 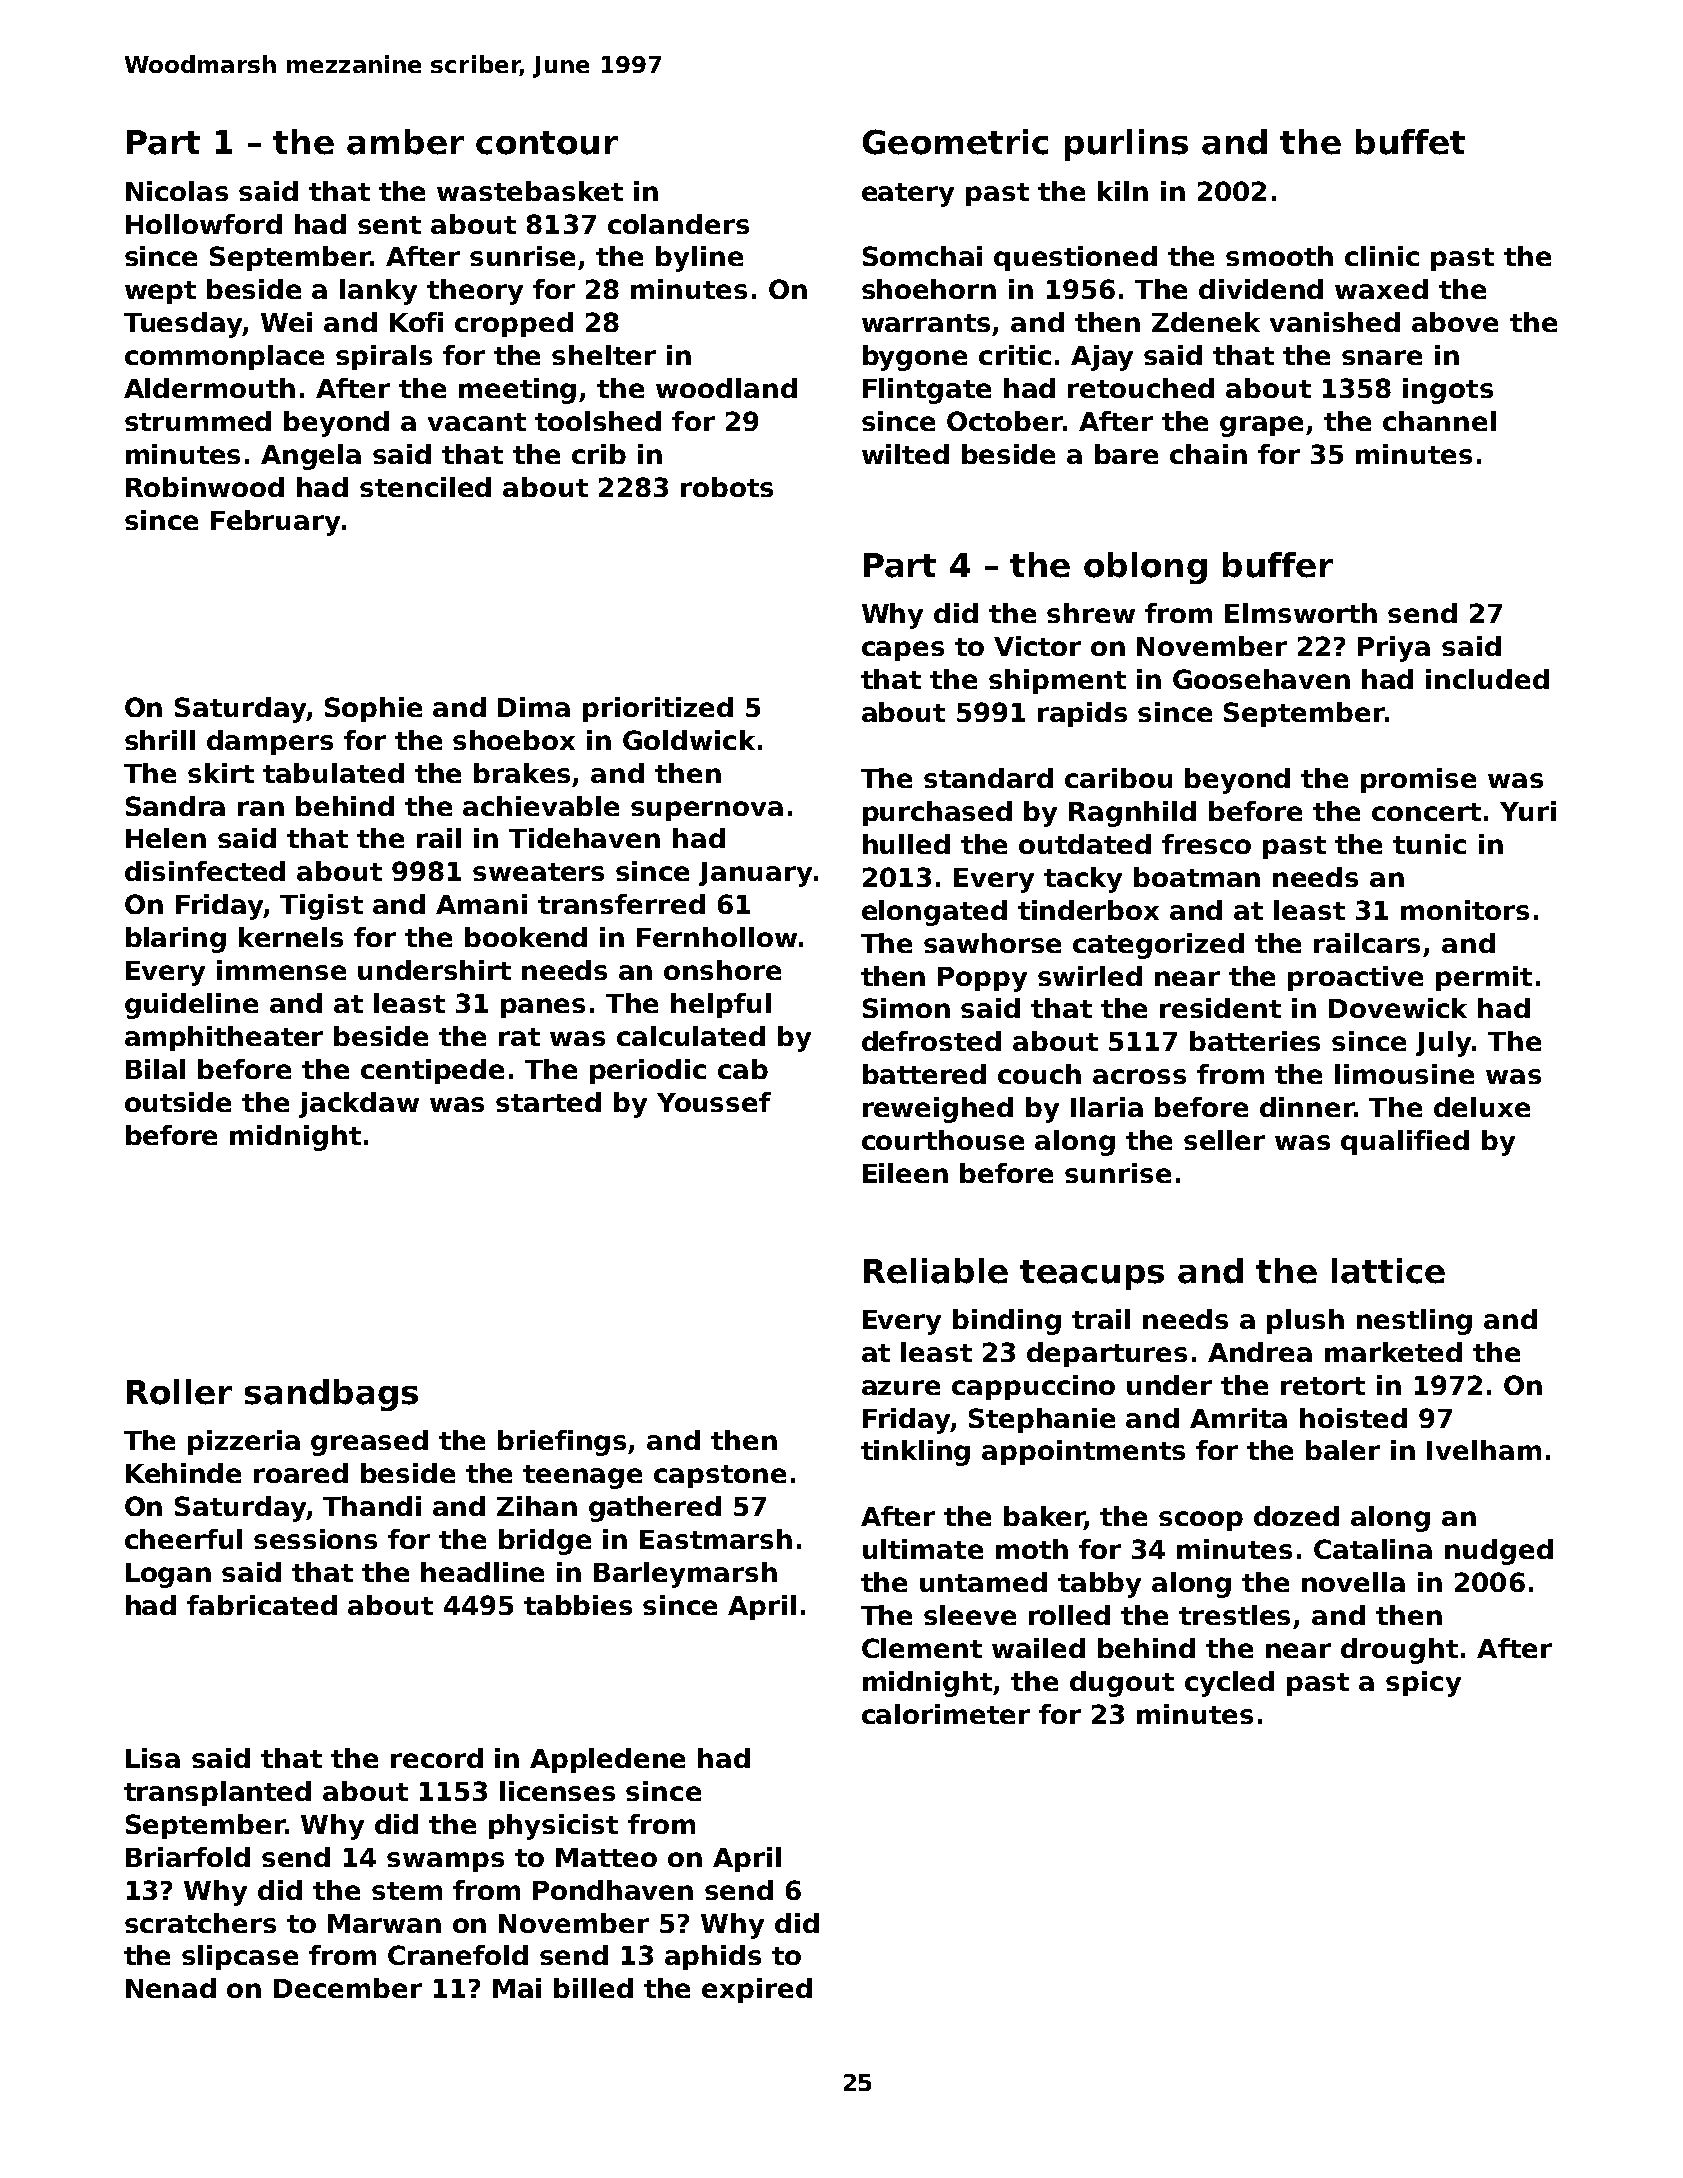 I want to click on Nenad, so click(x=171, y=1988).
